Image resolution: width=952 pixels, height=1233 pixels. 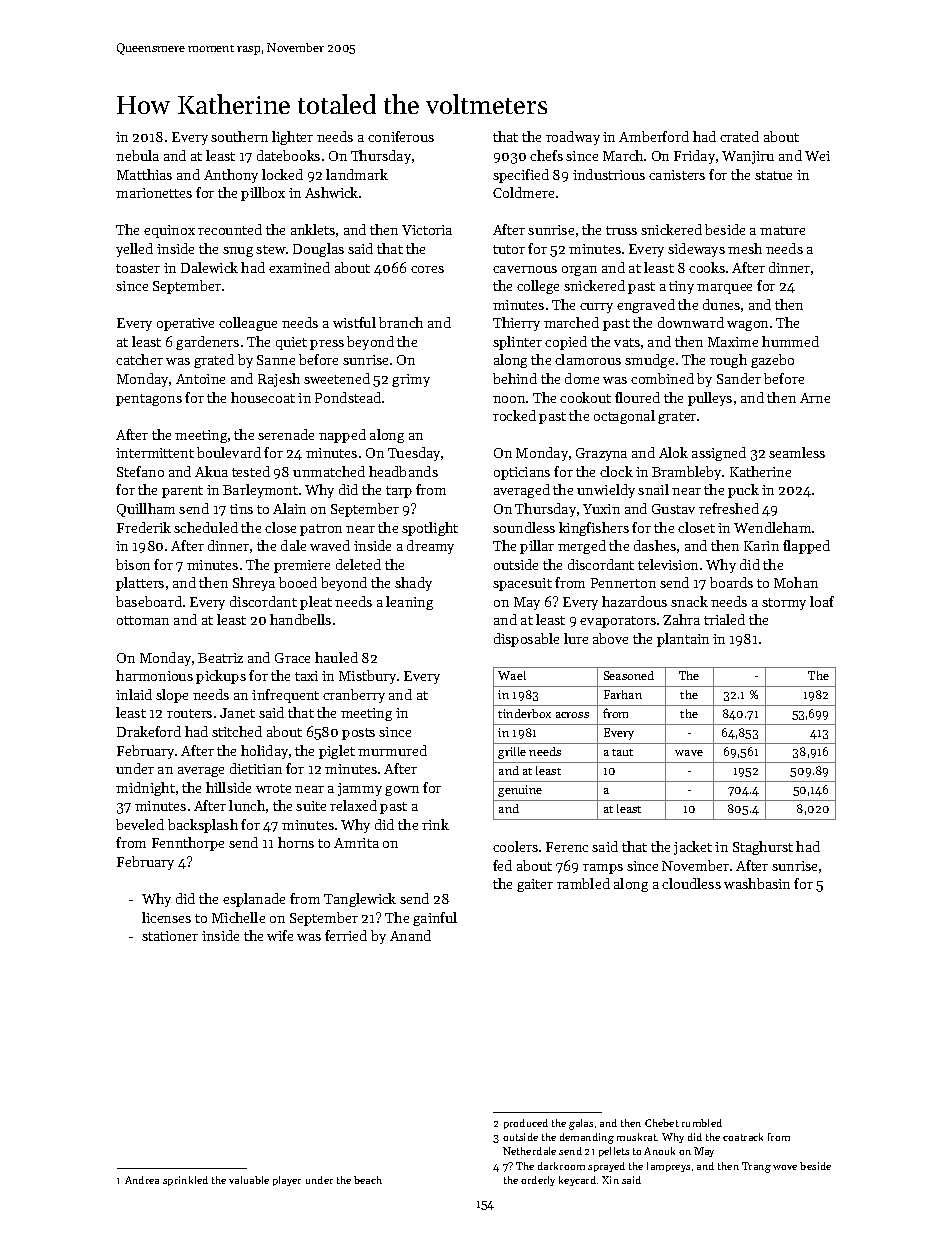 What do you see at coordinates (566, 343) in the document?
I see `copied` at bounding box center [566, 343].
